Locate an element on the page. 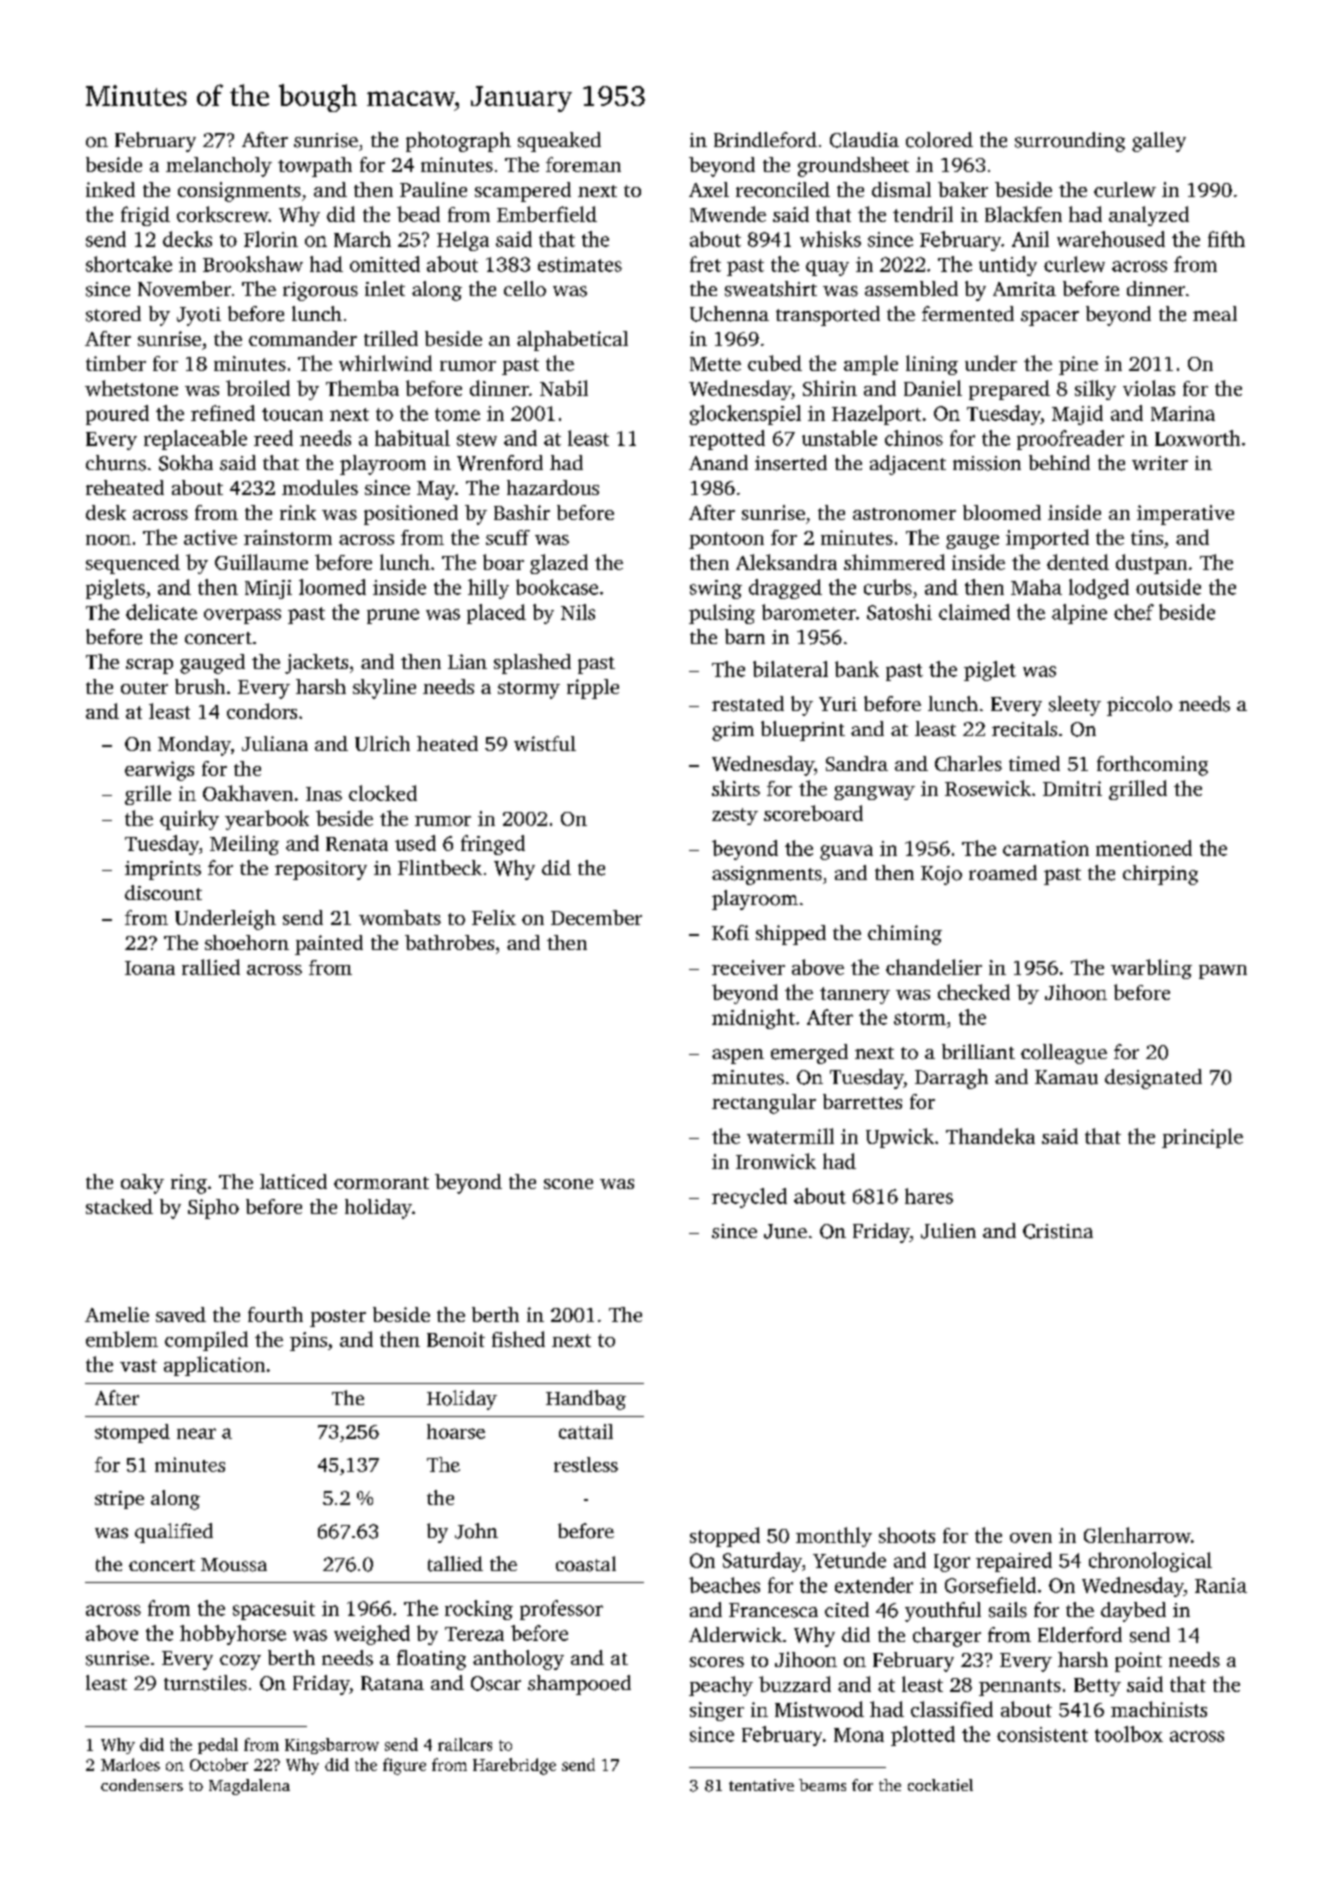 This page has height=1885, width=1333. Saturday is located at coordinates (762, 1562).
